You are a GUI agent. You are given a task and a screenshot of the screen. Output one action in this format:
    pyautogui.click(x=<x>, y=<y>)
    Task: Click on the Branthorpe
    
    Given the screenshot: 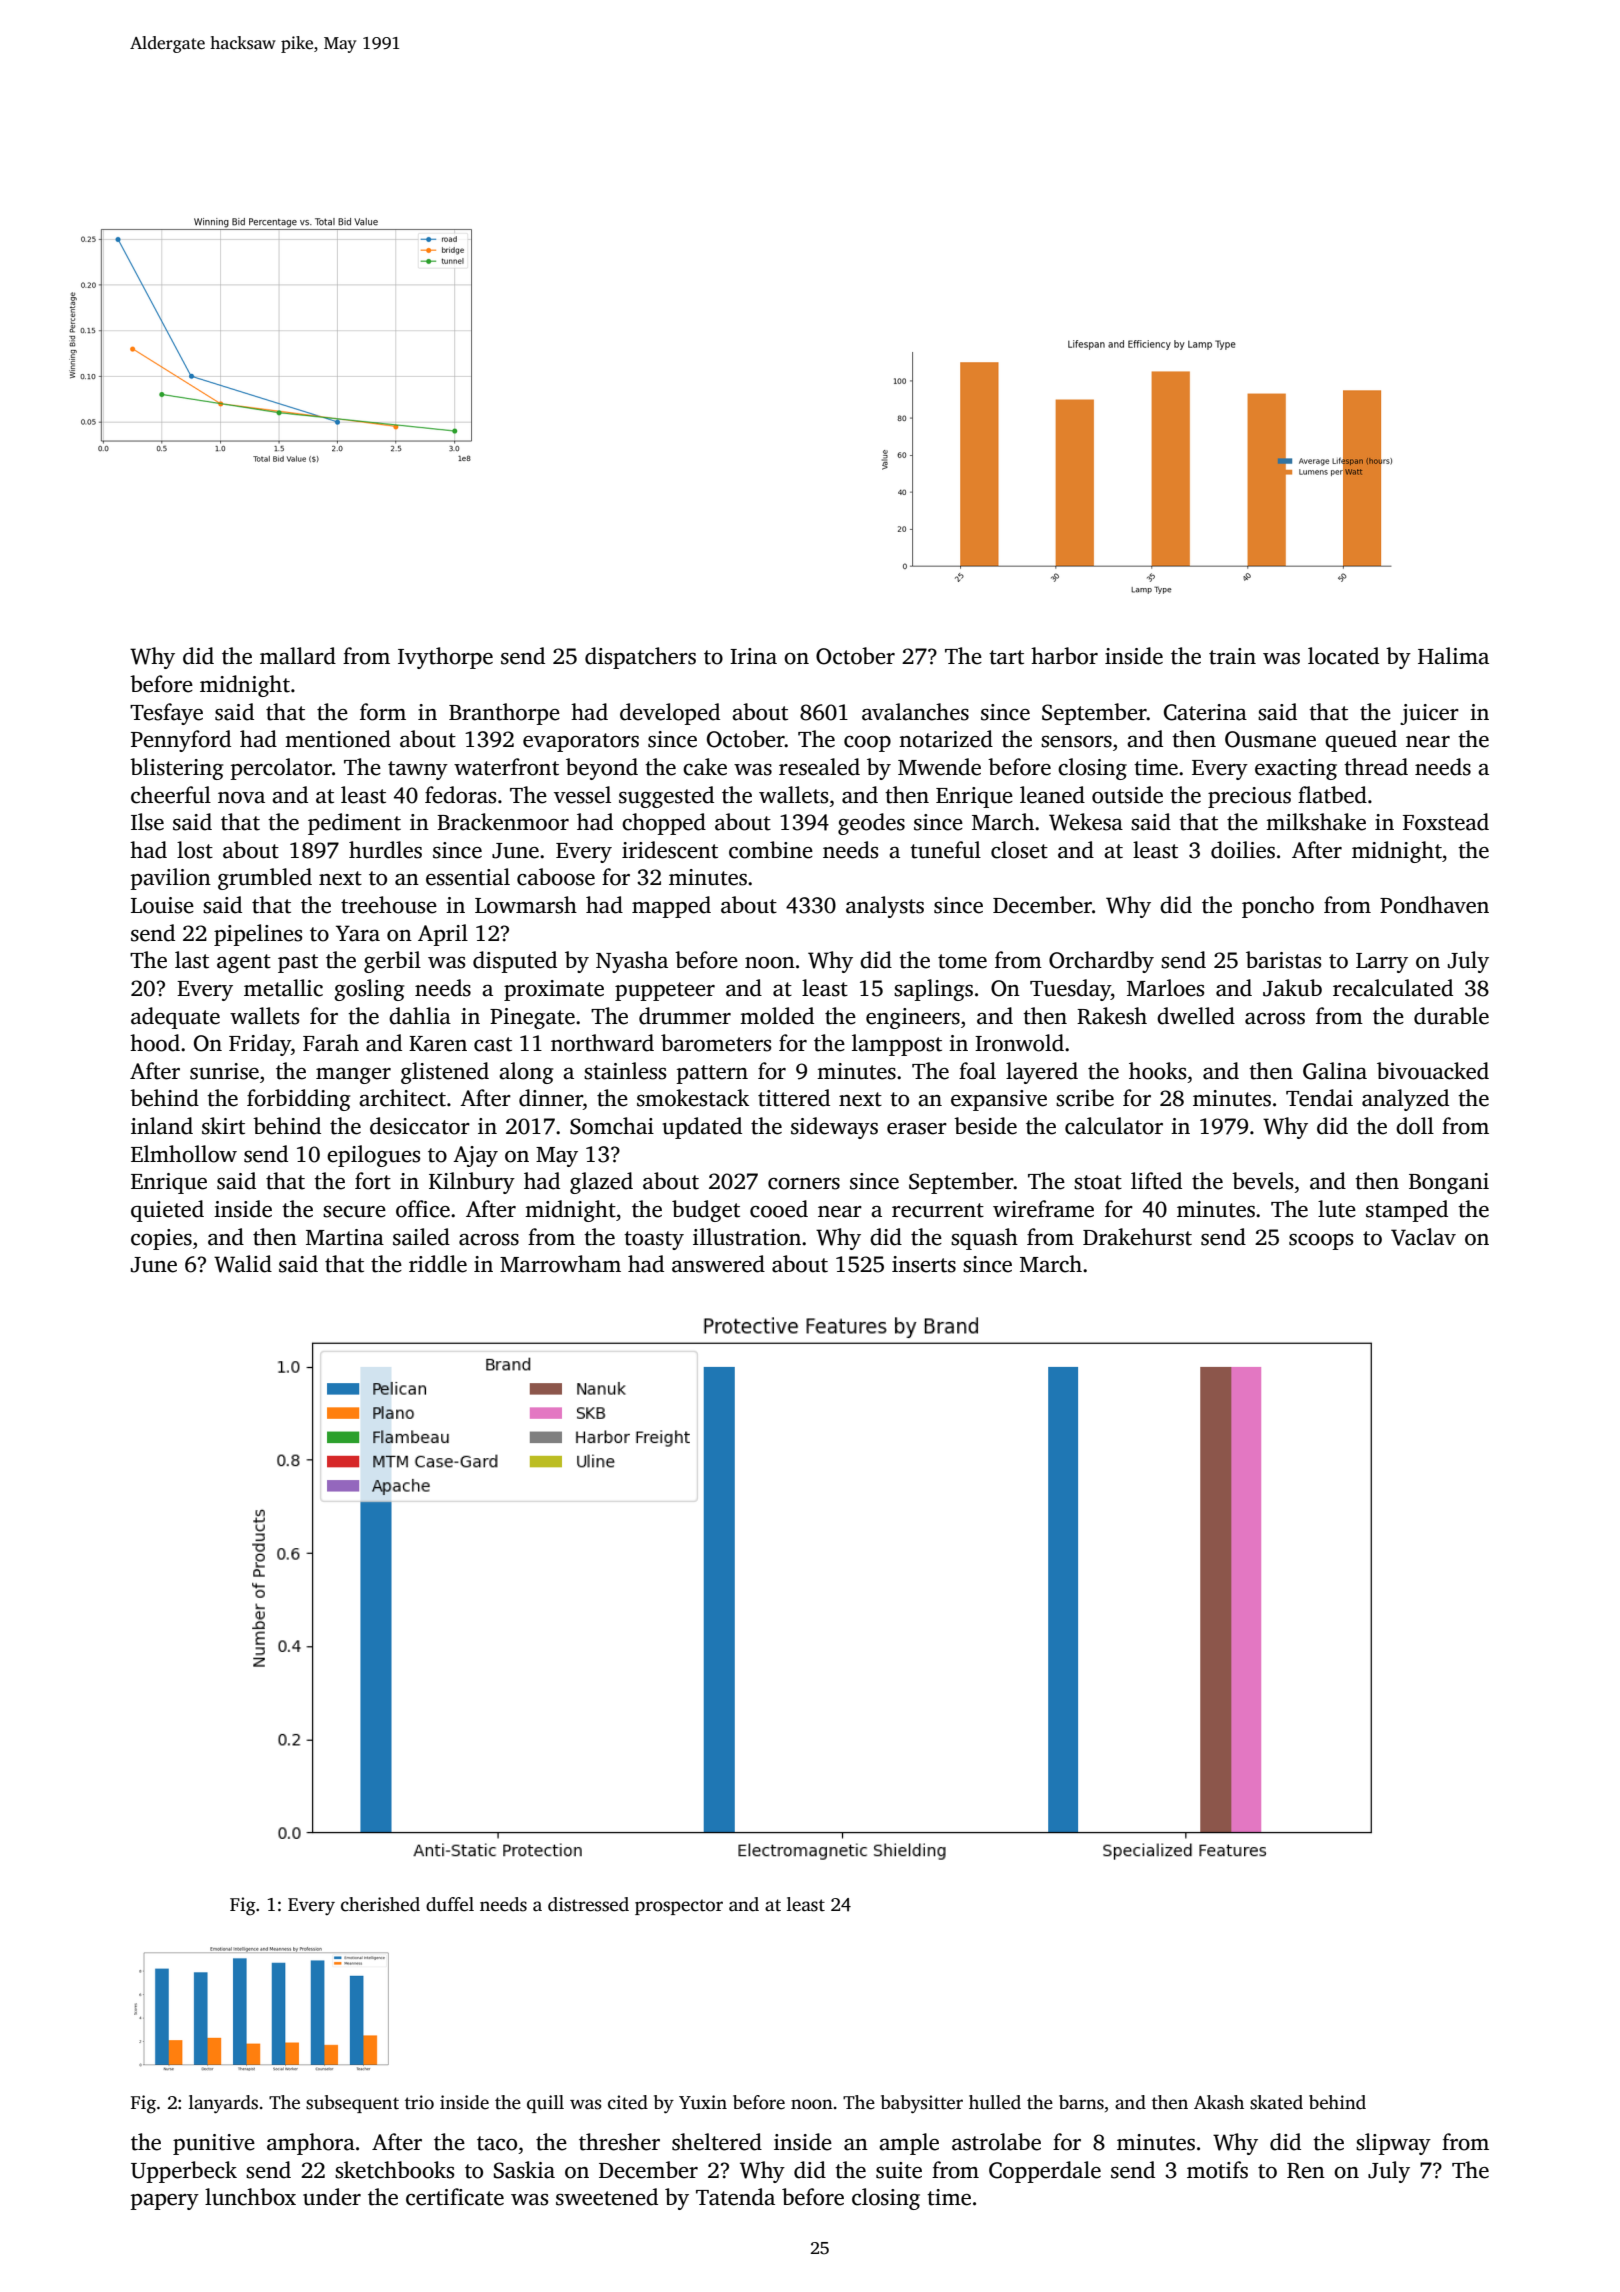 What is the action you would take?
    pyautogui.click(x=504, y=714)
